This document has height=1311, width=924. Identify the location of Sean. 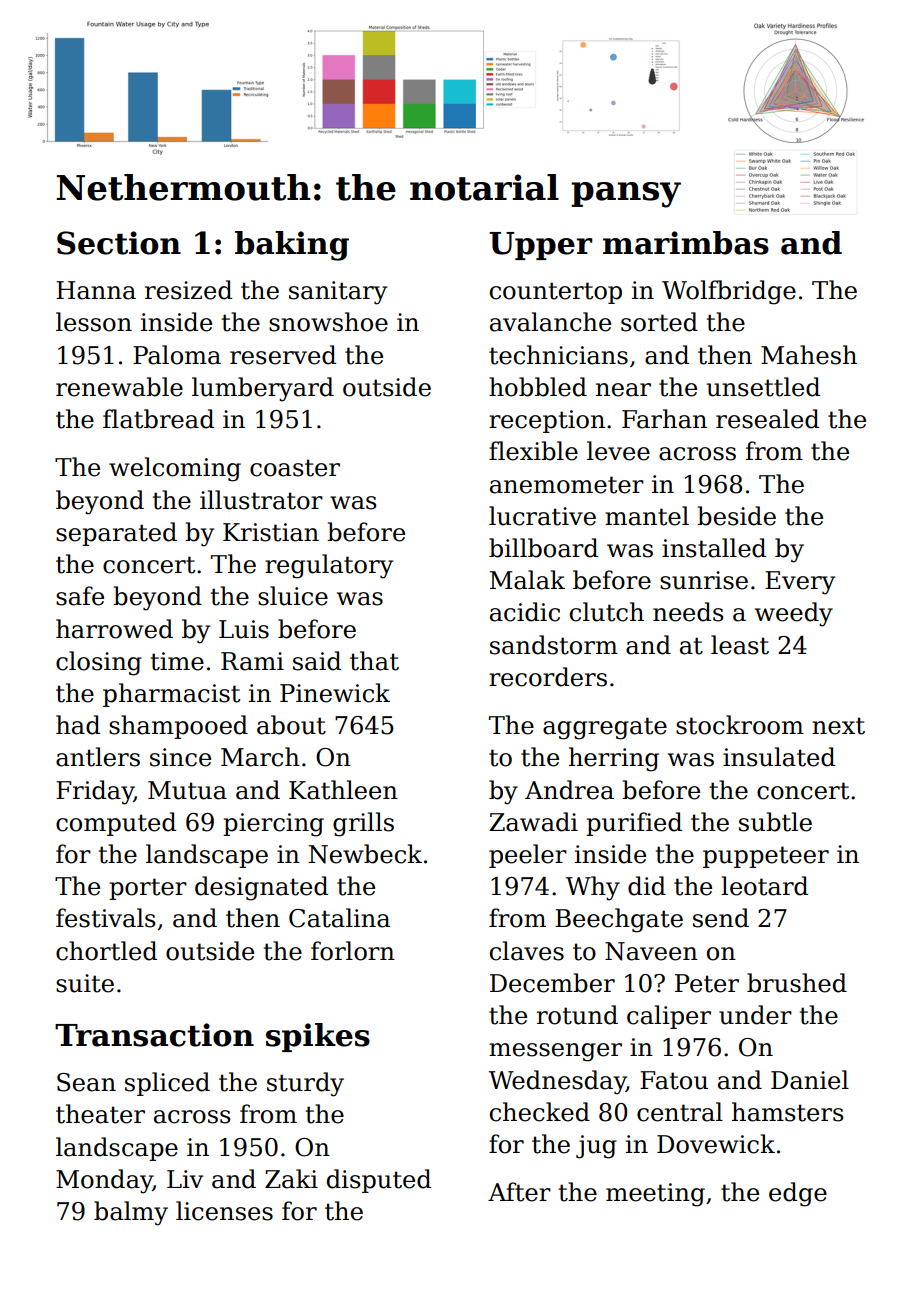
(86, 1082).
